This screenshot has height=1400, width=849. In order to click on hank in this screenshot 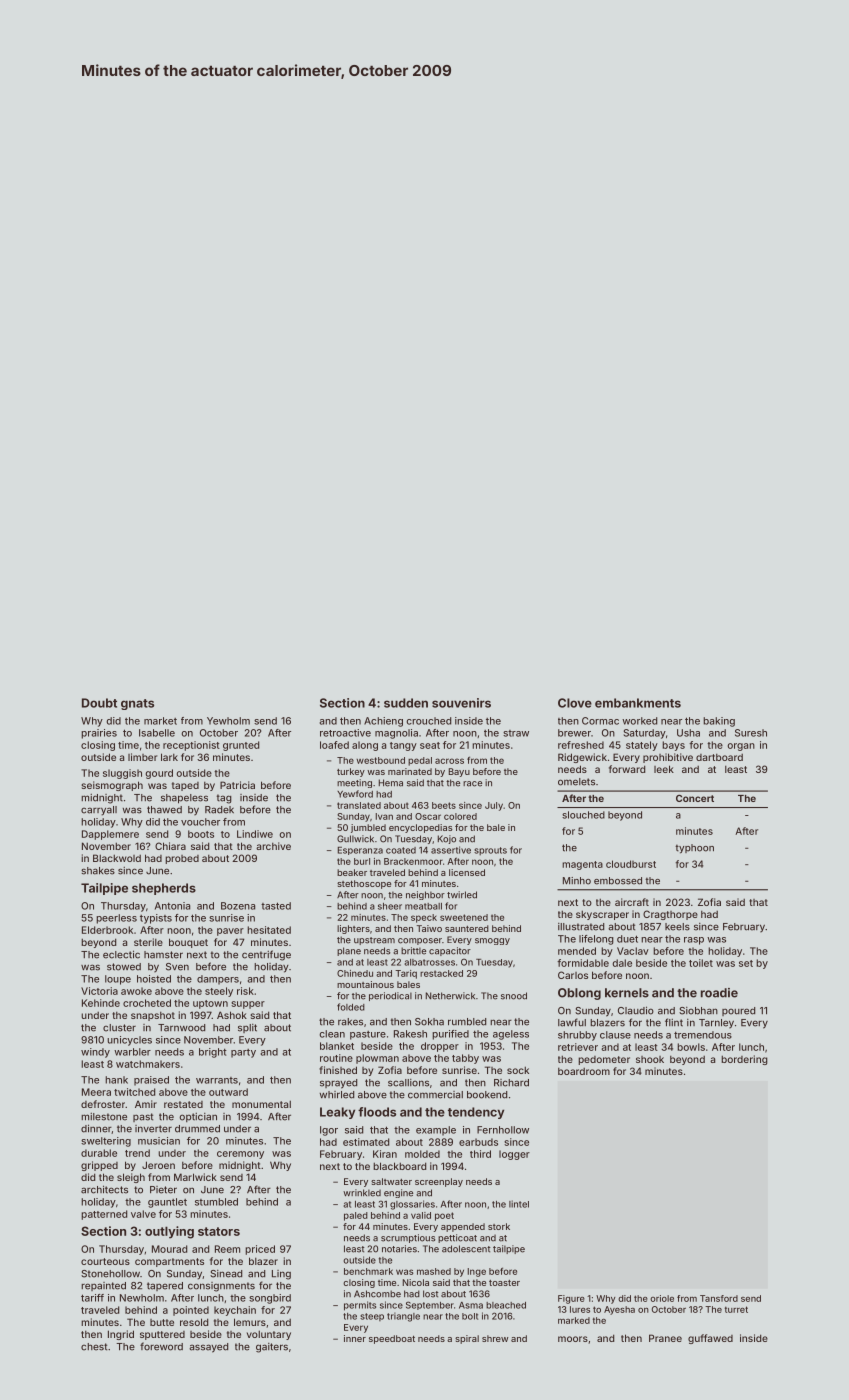, I will do `click(116, 1080)`.
